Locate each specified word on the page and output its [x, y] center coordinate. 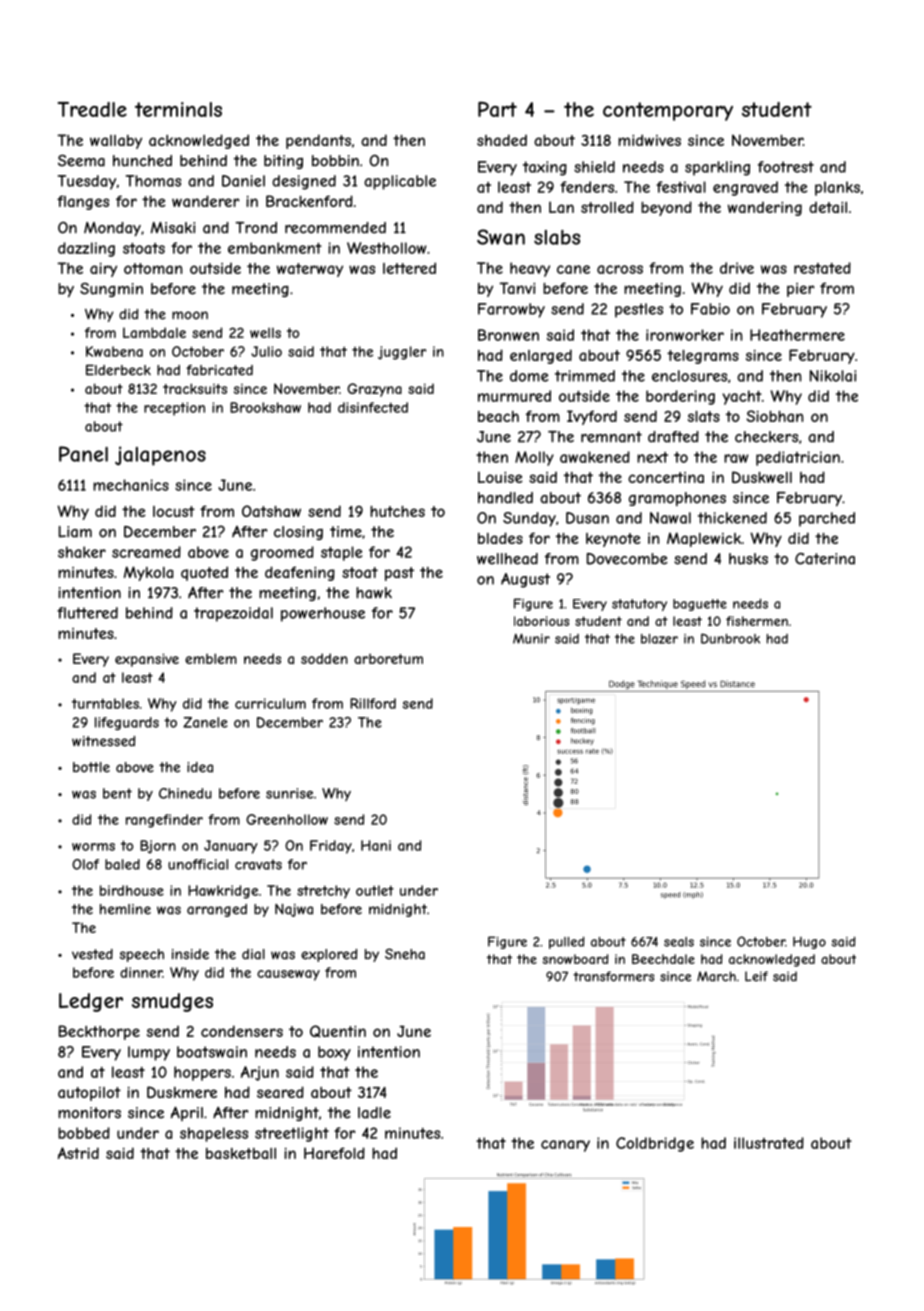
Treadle [92, 109]
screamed [146, 552]
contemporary [668, 111]
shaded [502, 140]
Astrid [78, 1153]
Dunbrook [730, 638]
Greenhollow [287, 819]
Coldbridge [655, 1144]
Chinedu [185, 793]
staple [341, 553]
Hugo [809, 943]
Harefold [334, 1153]
